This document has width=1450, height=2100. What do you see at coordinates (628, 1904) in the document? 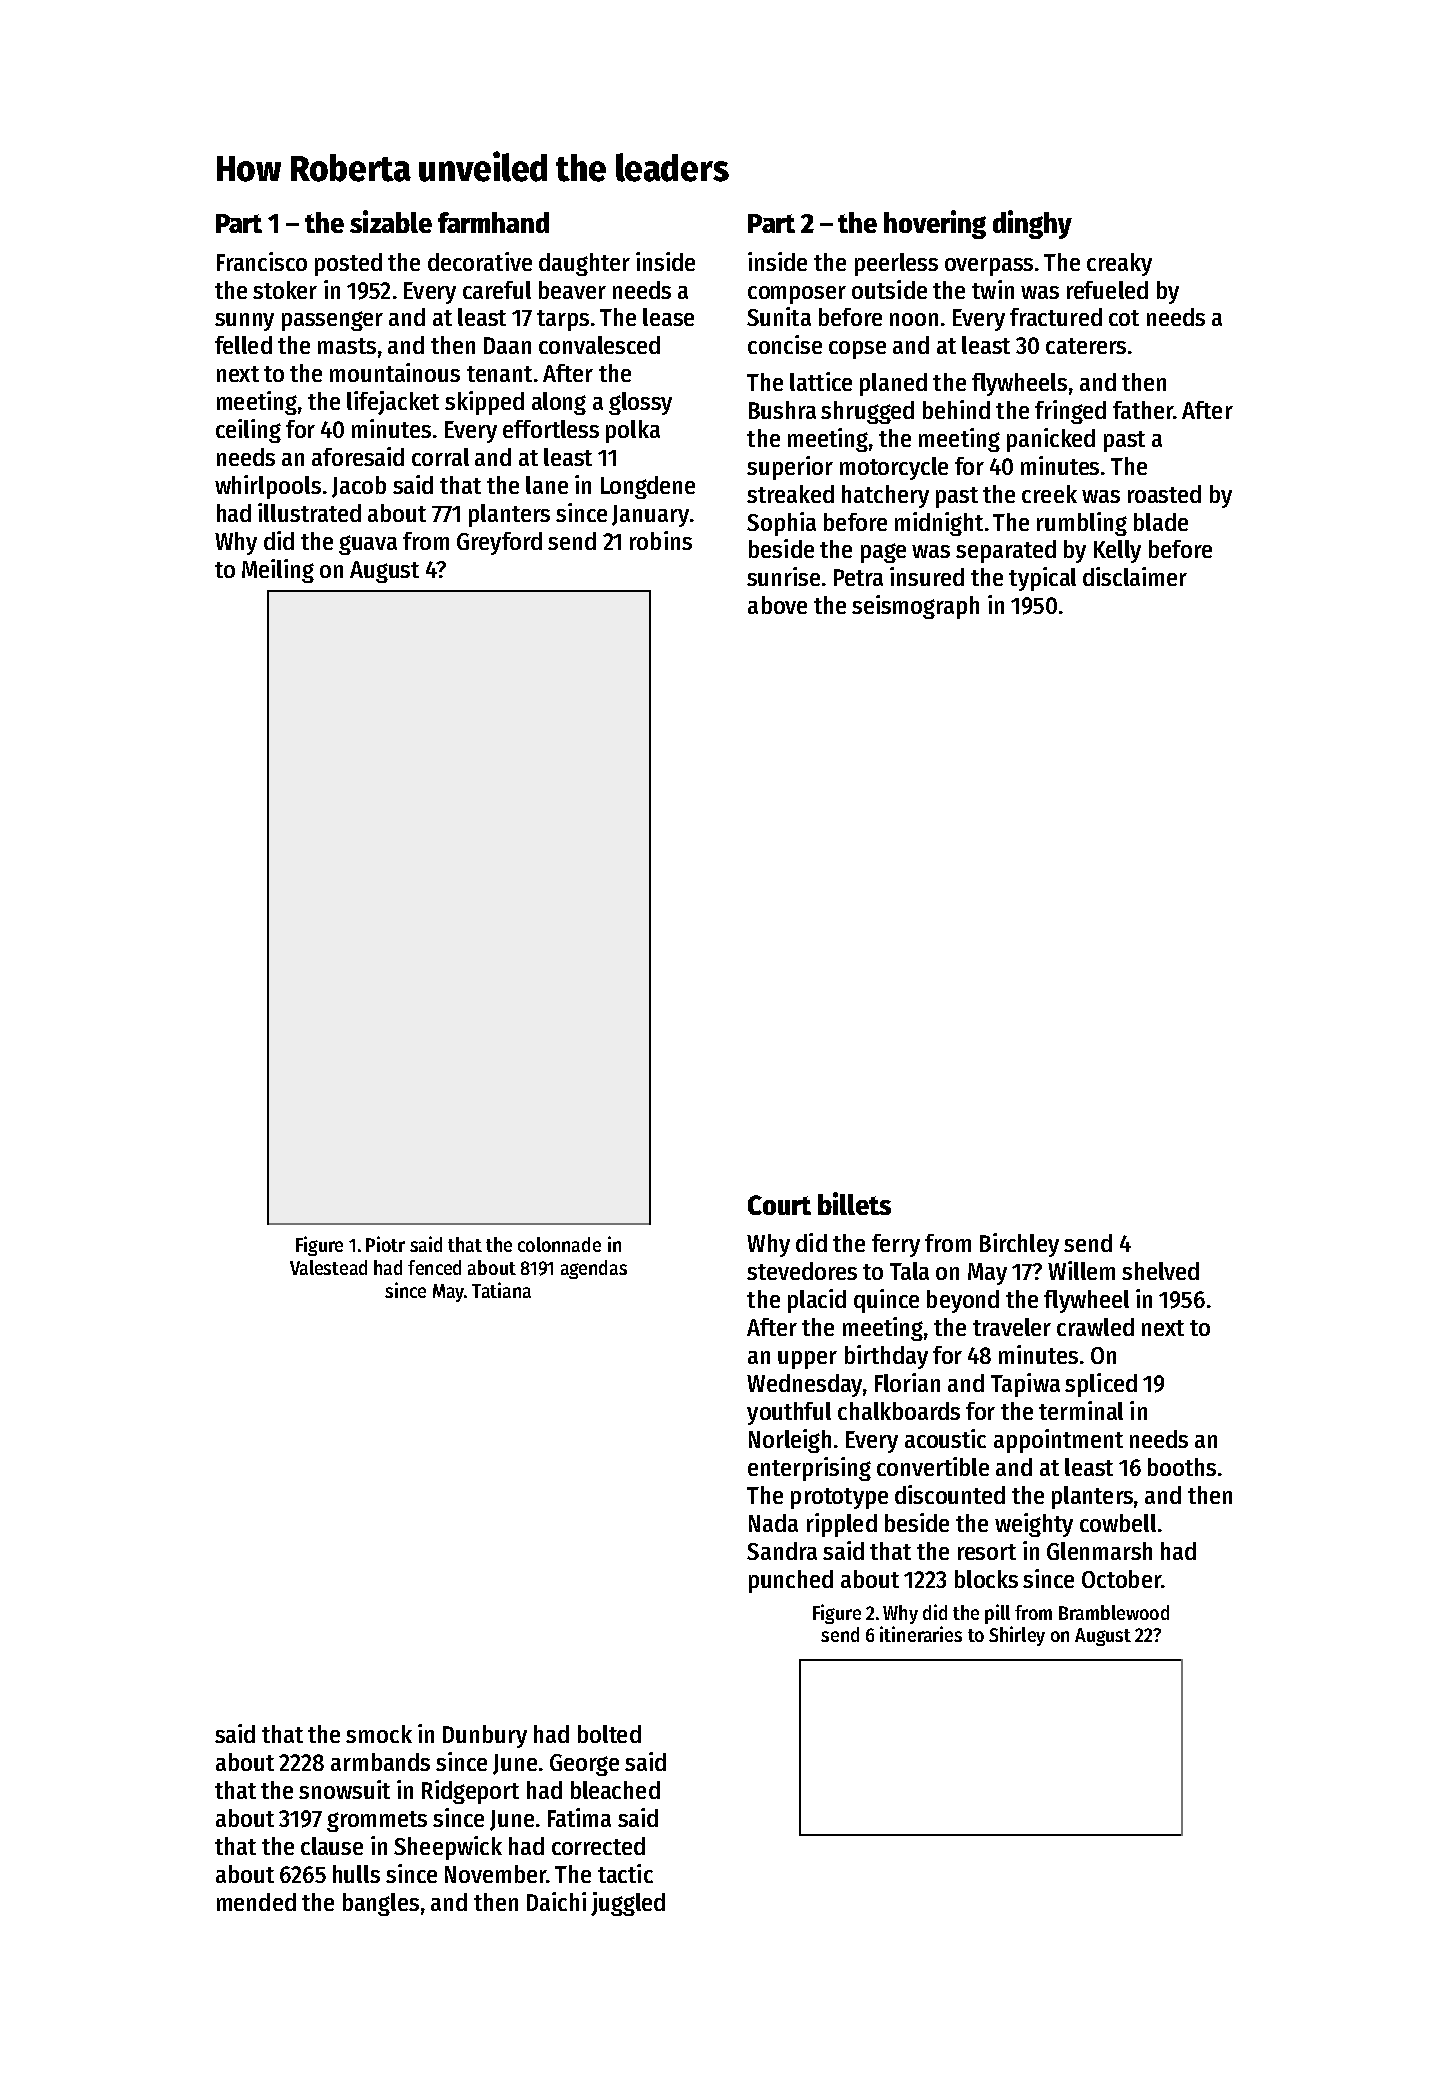
I see `juggled` at bounding box center [628, 1904].
